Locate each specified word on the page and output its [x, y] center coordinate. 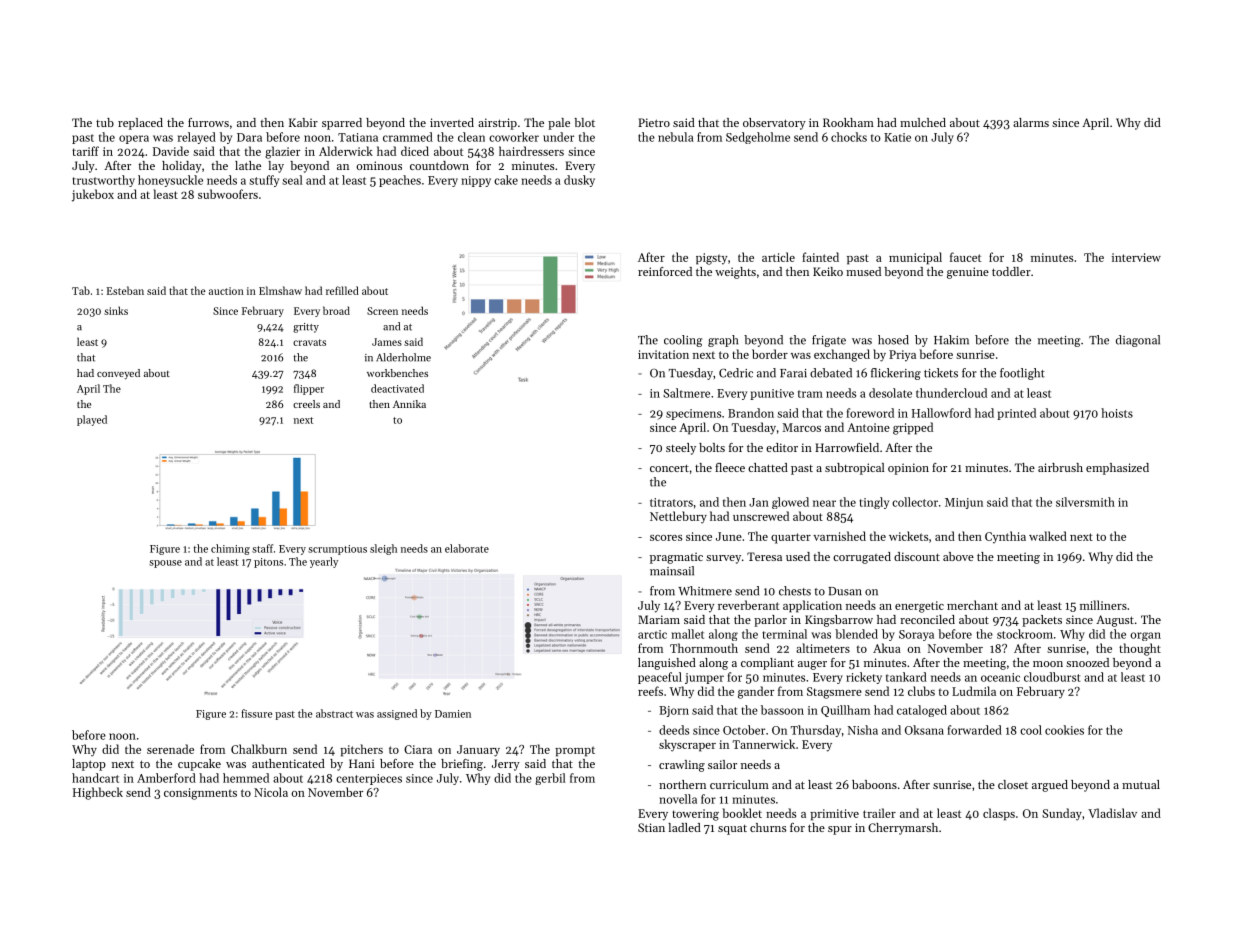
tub [105, 122]
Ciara [418, 749]
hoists [1117, 413]
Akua [887, 648]
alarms [1031, 122]
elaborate [467, 548]
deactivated [397, 388]
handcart [95, 778]
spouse [165, 564]
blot [584, 122]
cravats [309, 342]
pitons [268, 563]
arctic [652, 634]
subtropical [855, 469]
